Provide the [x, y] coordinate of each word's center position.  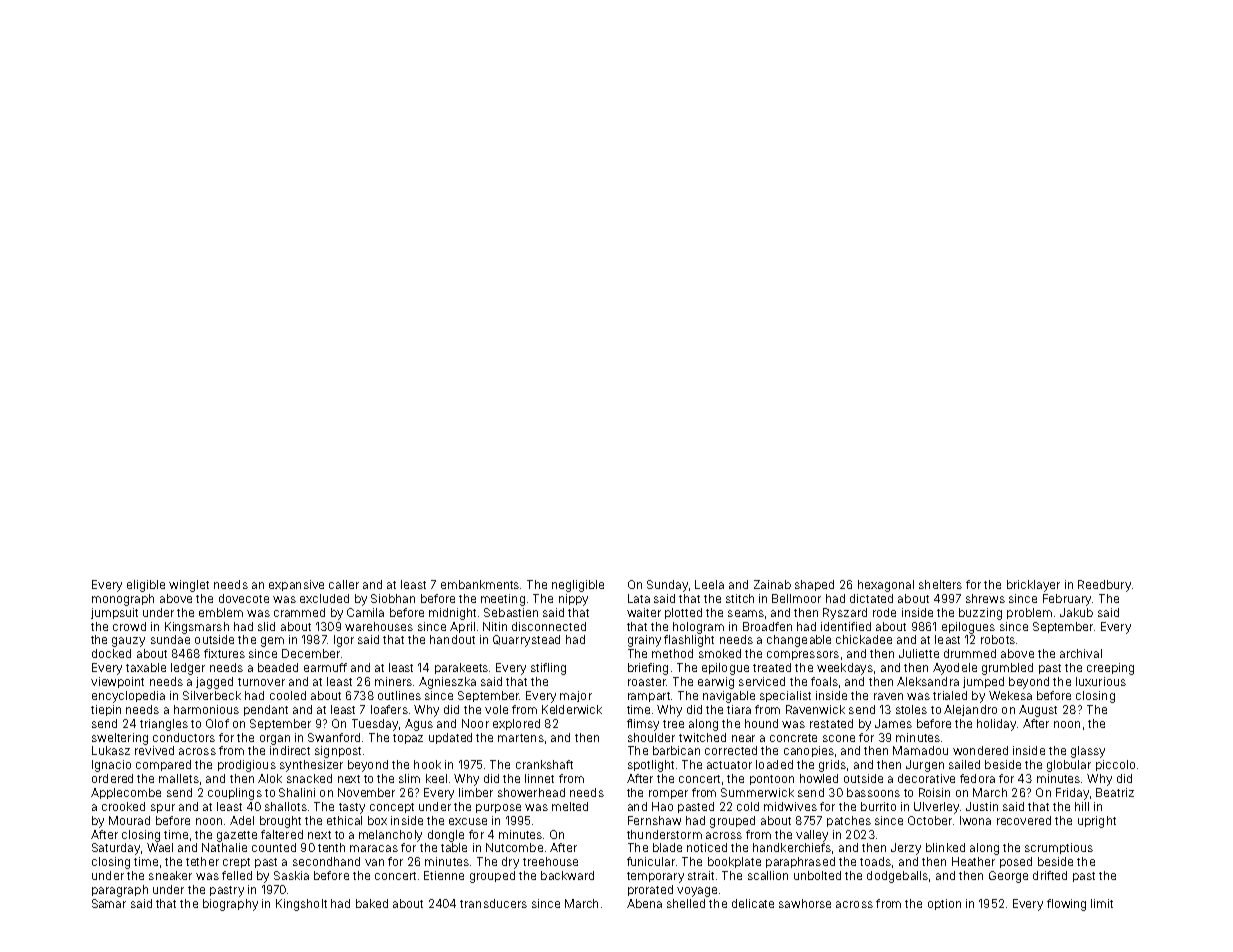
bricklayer [1033, 586]
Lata [639, 598]
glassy [1088, 752]
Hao [662, 806]
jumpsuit [114, 613]
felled [237, 875]
